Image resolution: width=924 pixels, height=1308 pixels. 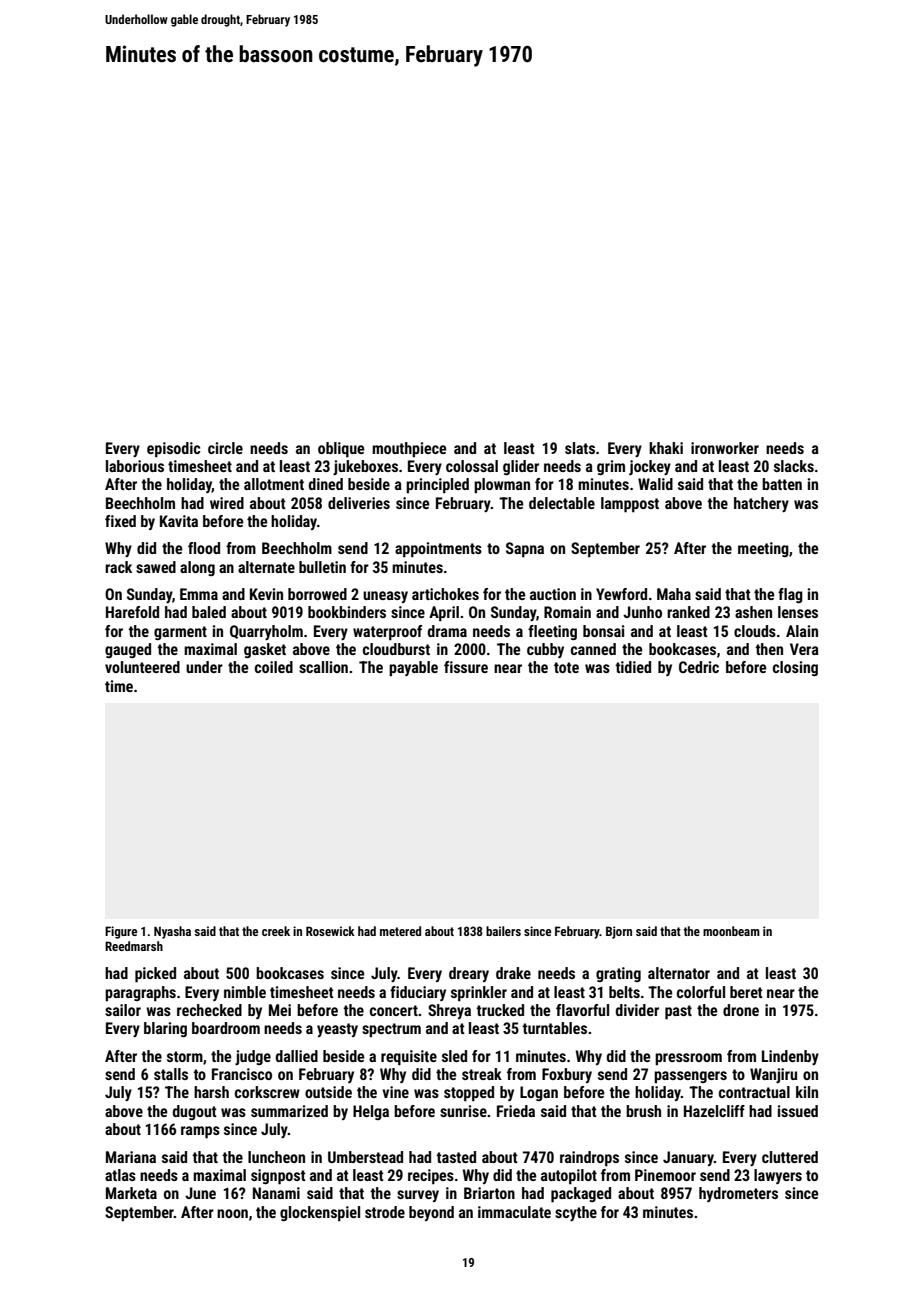 What do you see at coordinates (225, 448) in the image?
I see `circle` at bounding box center [225, 448].
